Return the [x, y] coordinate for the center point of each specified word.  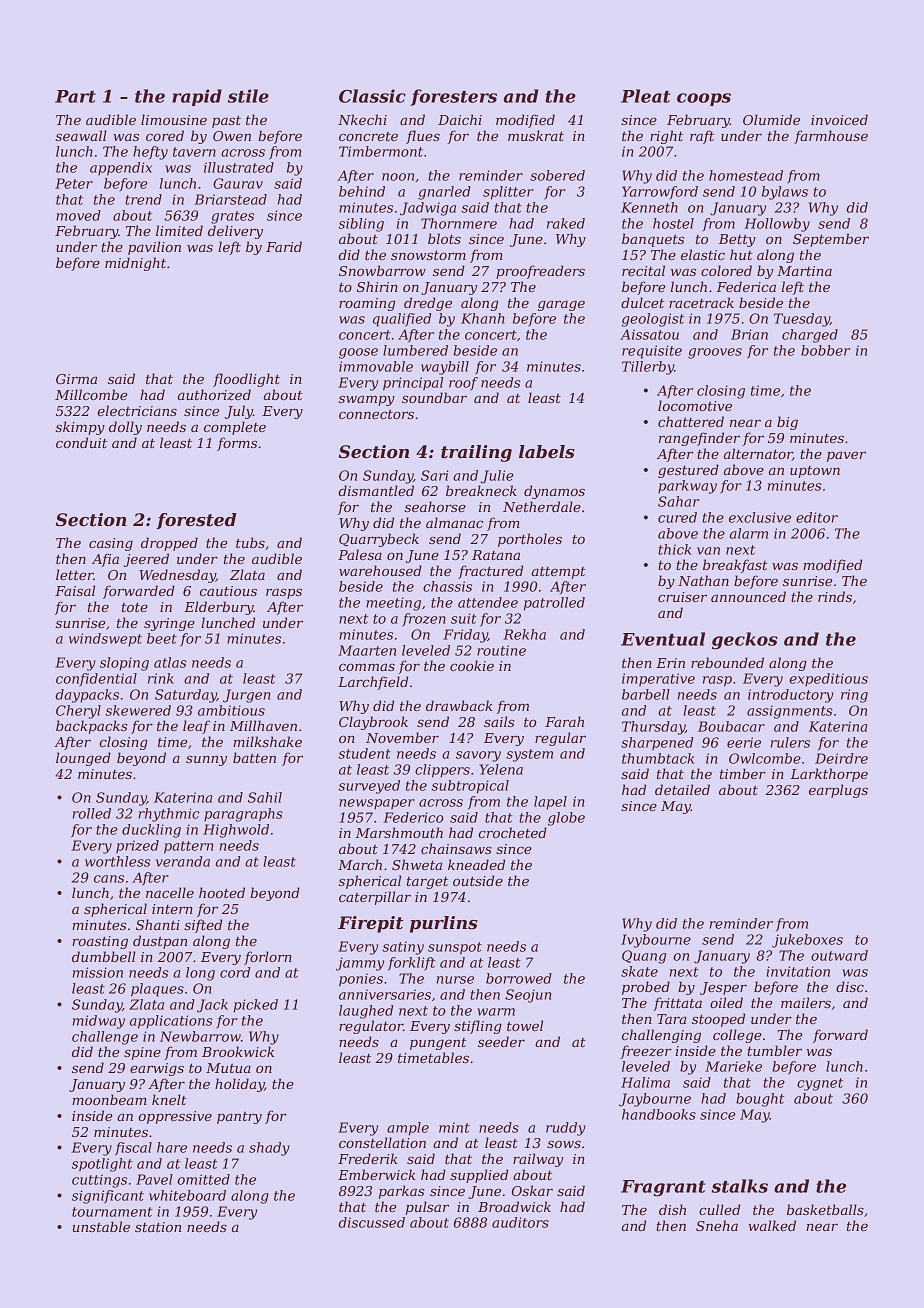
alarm [749, 533]
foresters [454, 97]
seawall [81, 135]
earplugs [838, 791]
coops [704, 99]
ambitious [231, 710]
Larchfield [373, 683]
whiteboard [187, 1195]
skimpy [80, 428]
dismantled [376, 490]
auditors [520, 1222]
